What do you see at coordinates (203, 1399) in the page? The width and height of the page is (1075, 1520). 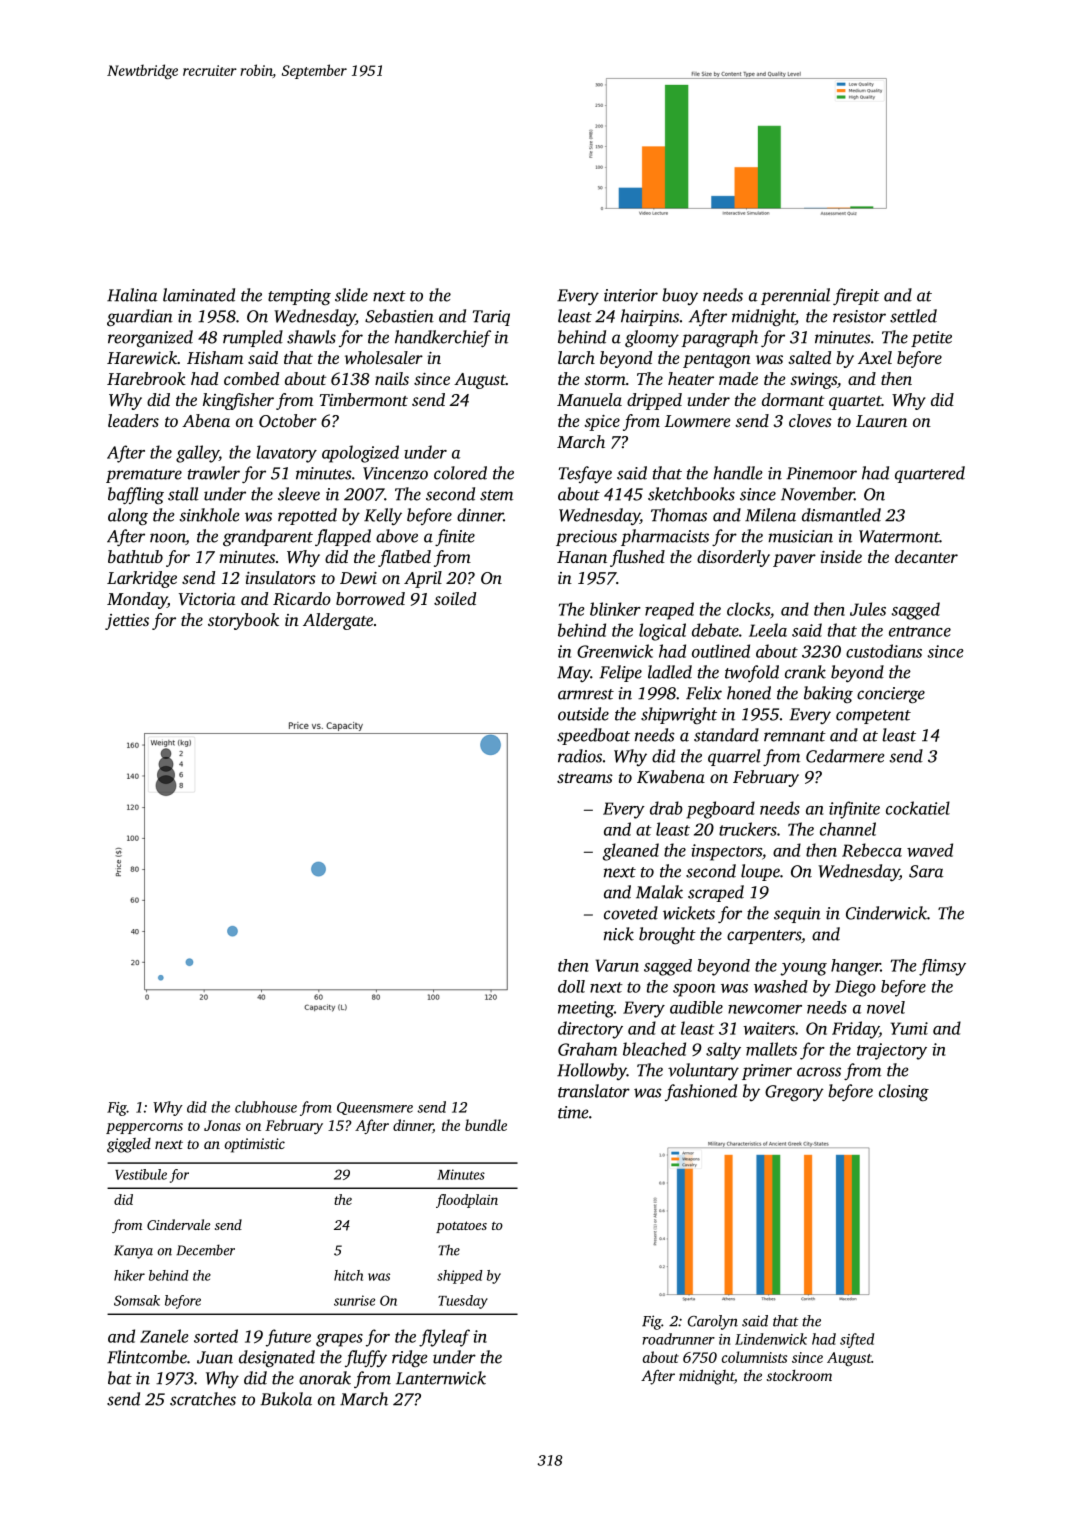 I see `scratches` at bounding box center [203, 1399].
